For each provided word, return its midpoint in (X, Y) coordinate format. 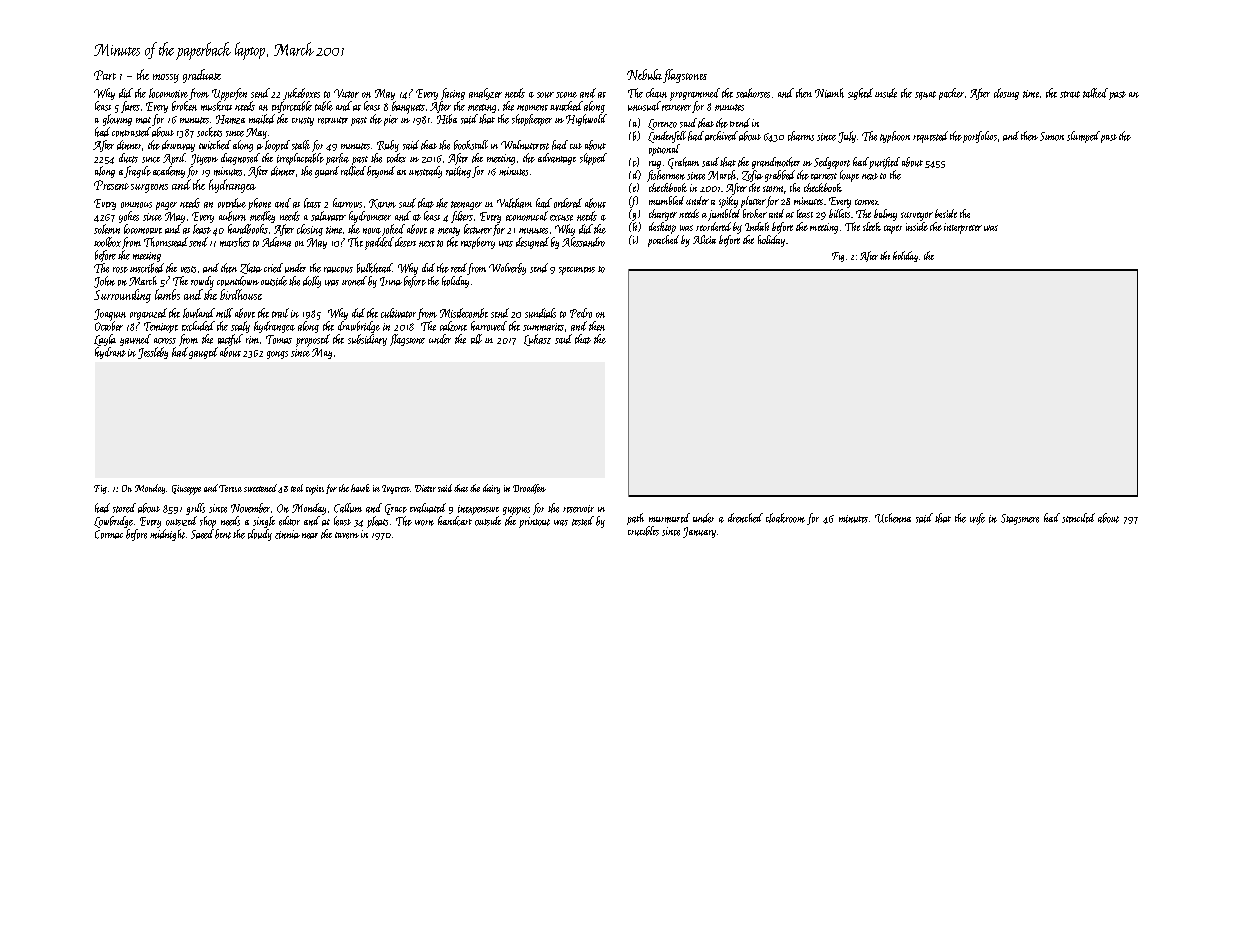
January (699, 532)
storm (773, 189)
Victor (346, 93)
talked (1095, 93)
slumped (1083, 137)
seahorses (753, 93)
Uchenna (893, 518)
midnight (167, 535)
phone (259, 204)
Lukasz (537, 340)
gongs (277, 355)
